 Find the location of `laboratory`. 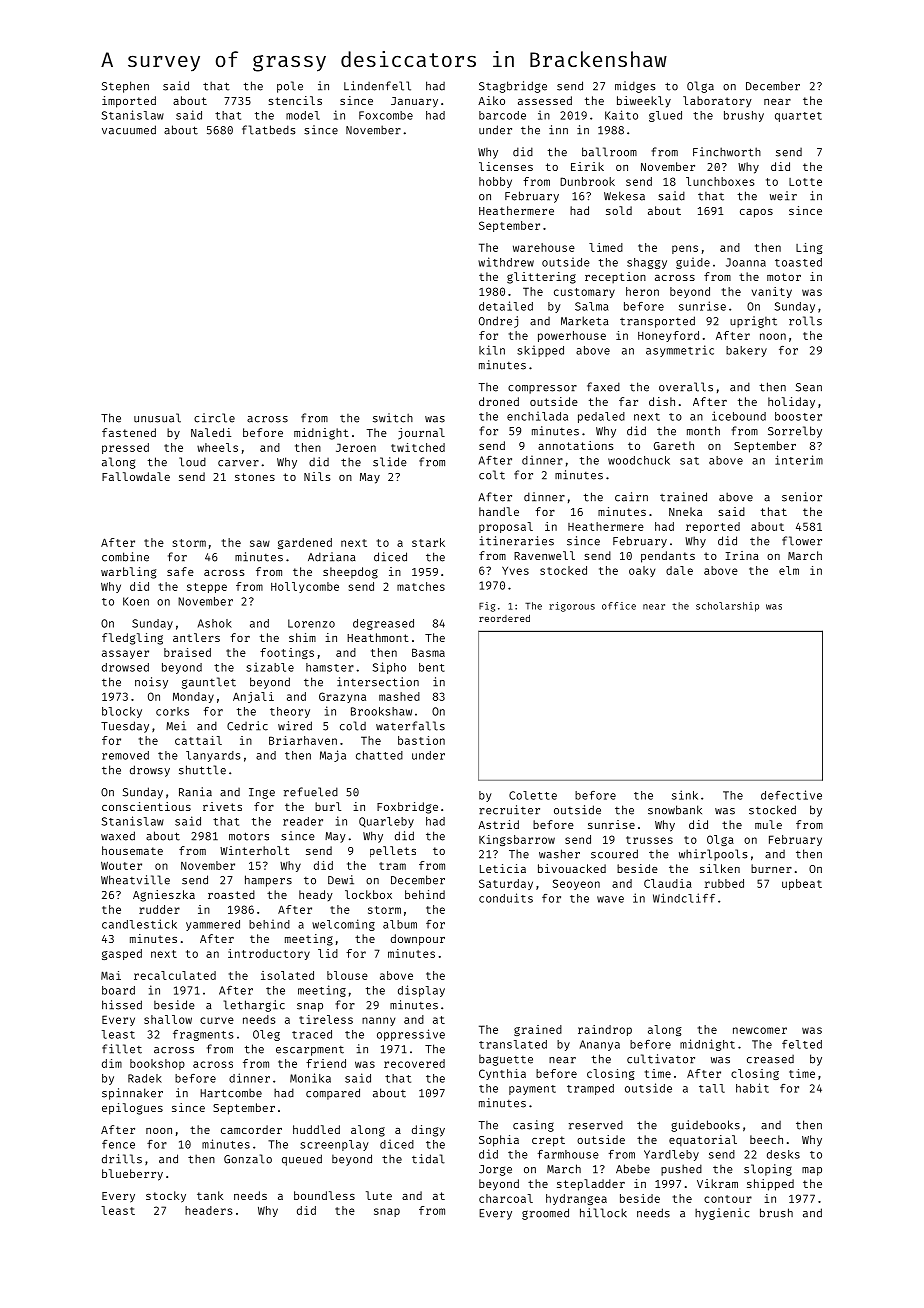

laboratory is located at coordinates (717, 101).
